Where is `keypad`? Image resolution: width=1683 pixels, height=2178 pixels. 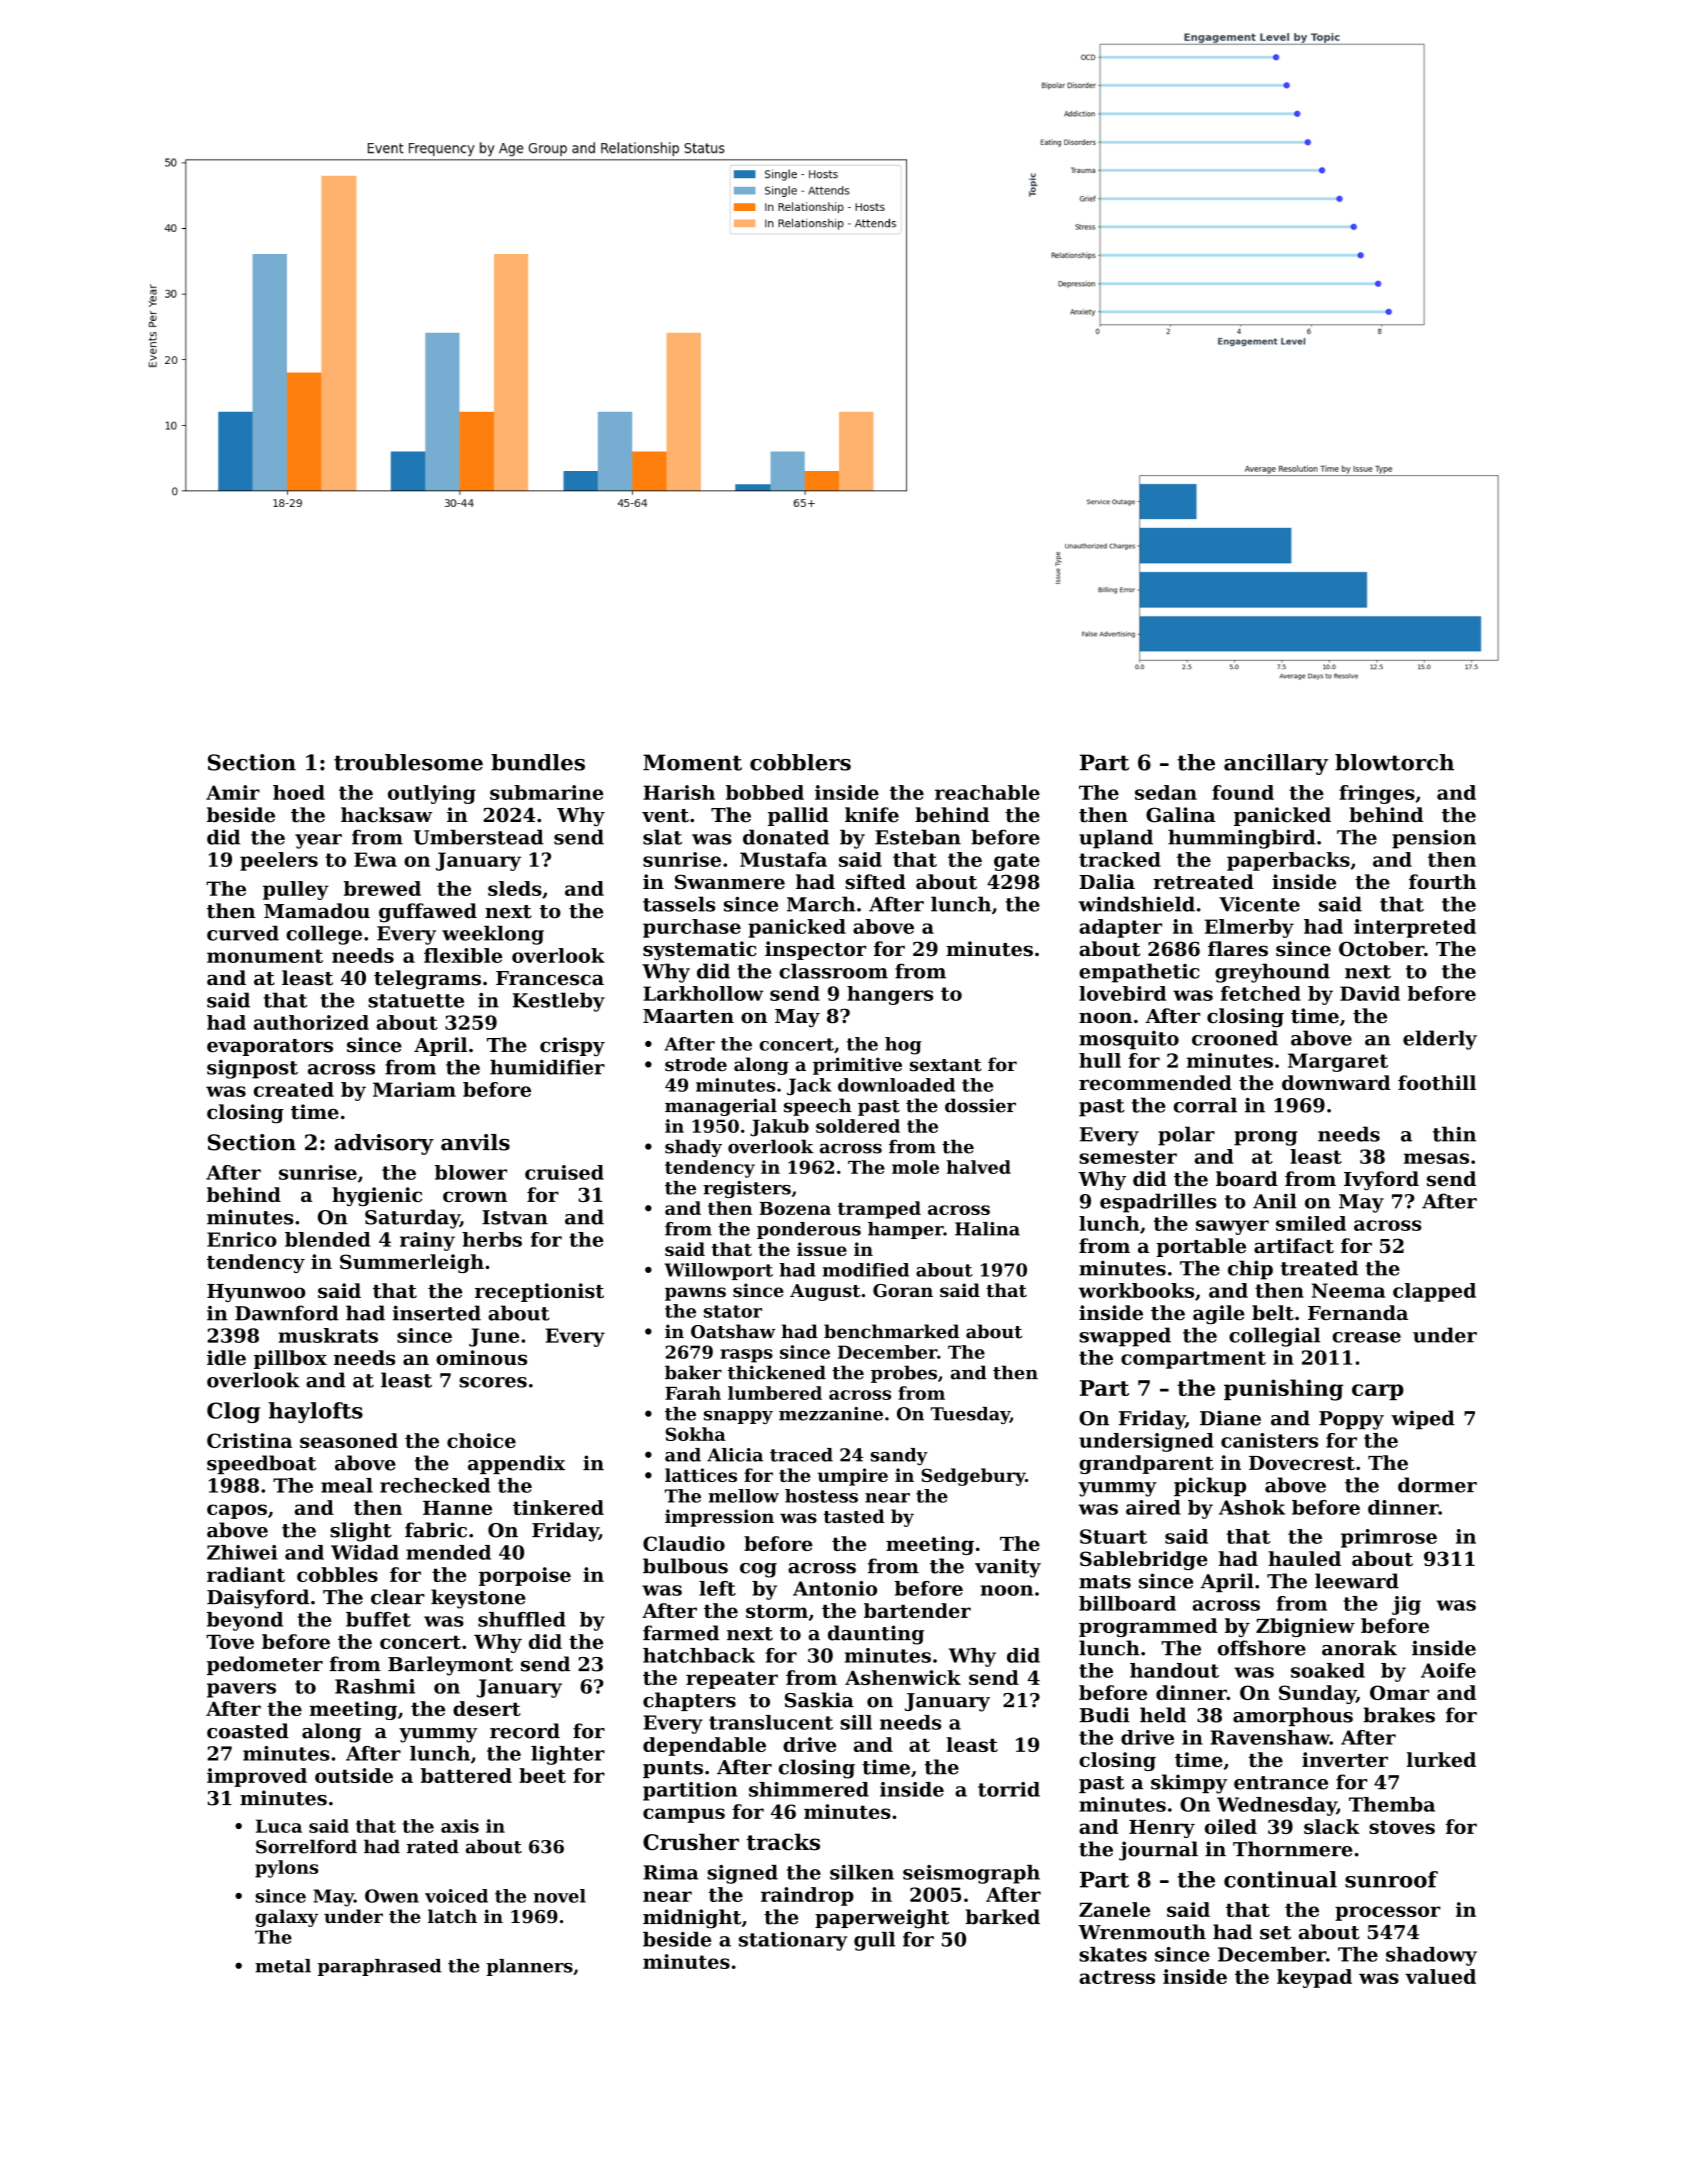
keypad is located at coordinates (1314, 1978).
